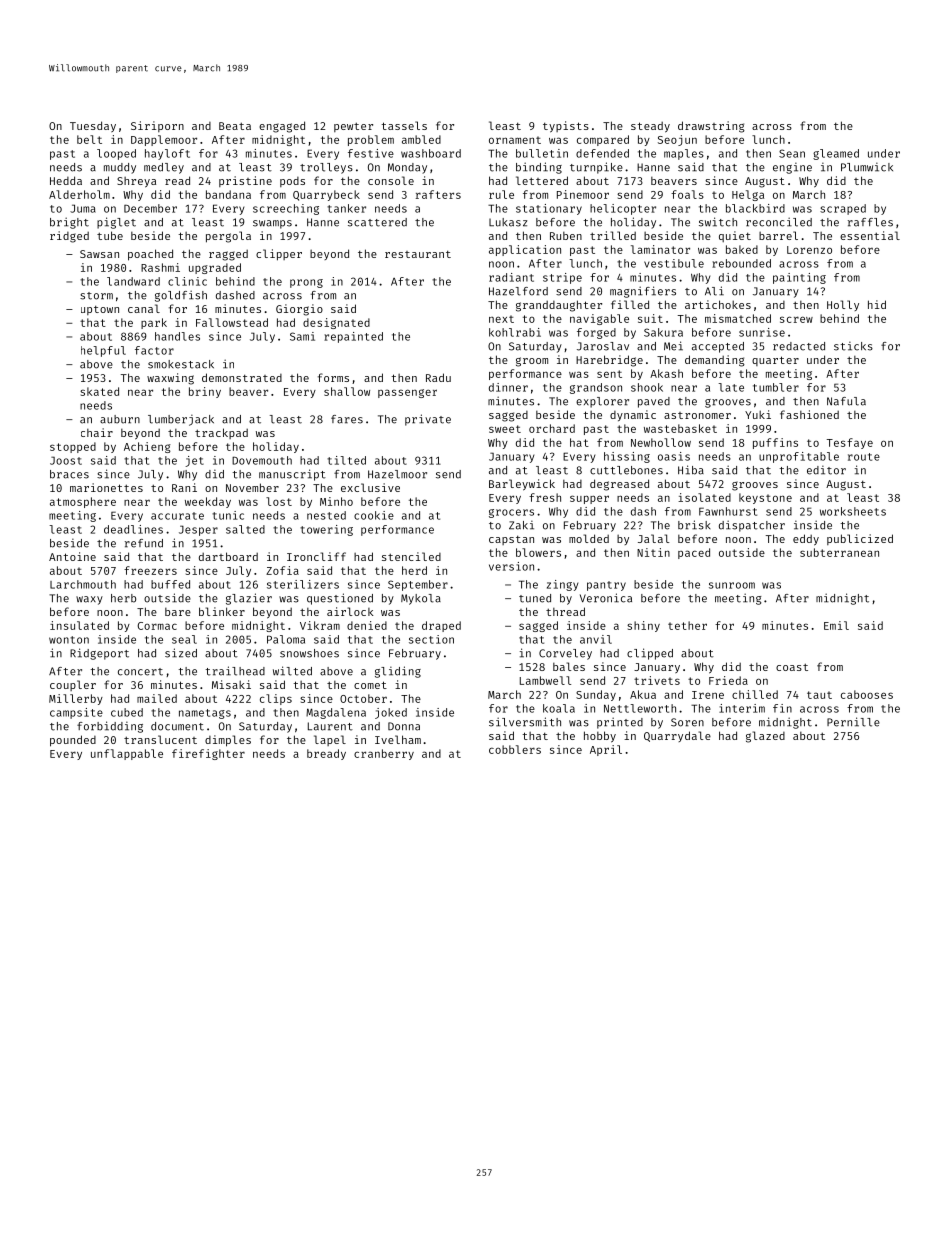 The width and height of the page is (952, 1233). Describe the element at coordinates (552, 428) in the page. I see `orchard` at that location.
